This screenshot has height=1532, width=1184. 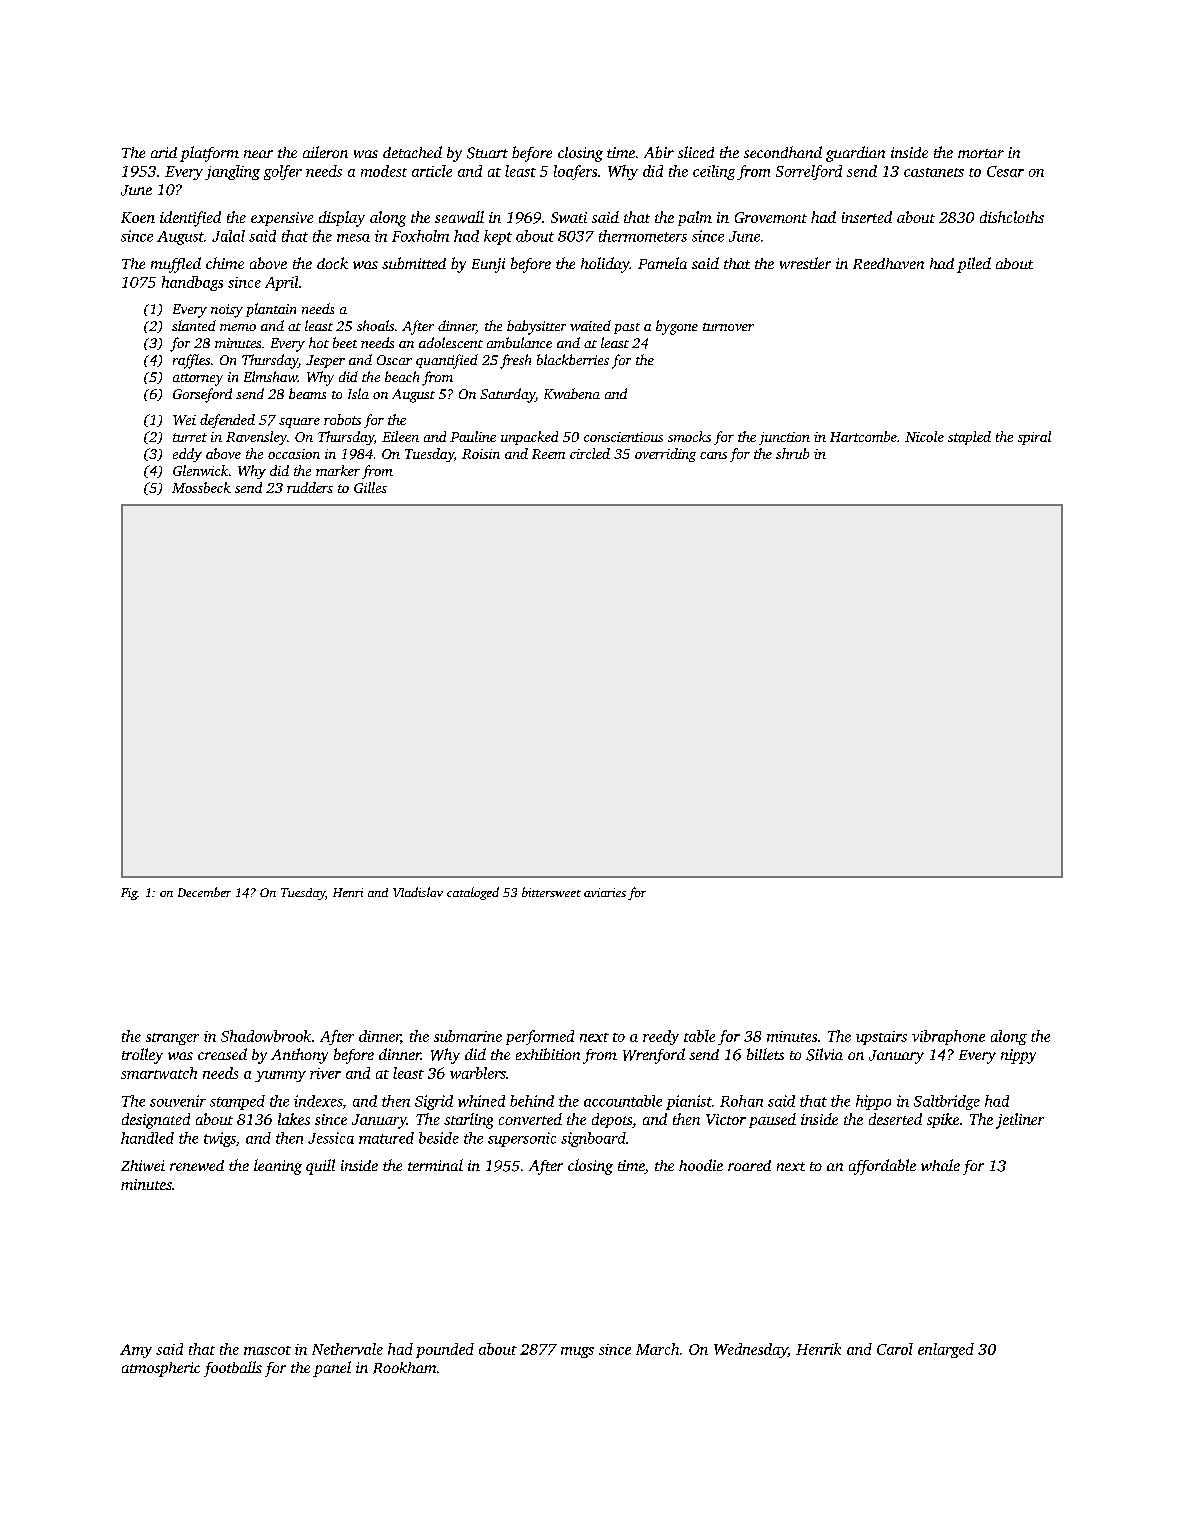 What do you see at coordinates (233, 1369) in the screenshot?
I see `footballs` at bounding box center [233, 1369].
